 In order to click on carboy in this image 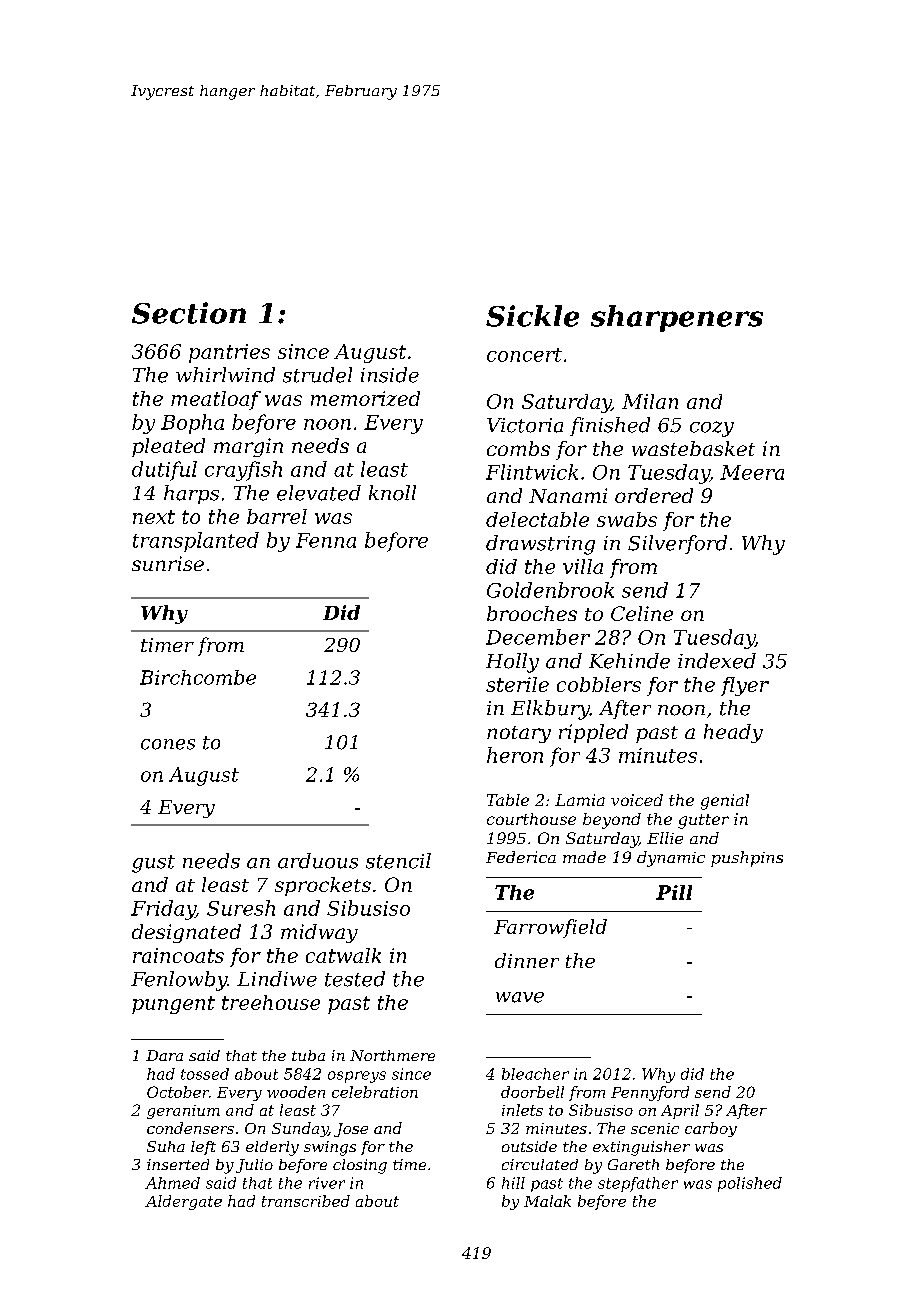, I will do `click(711, 1129)`.
